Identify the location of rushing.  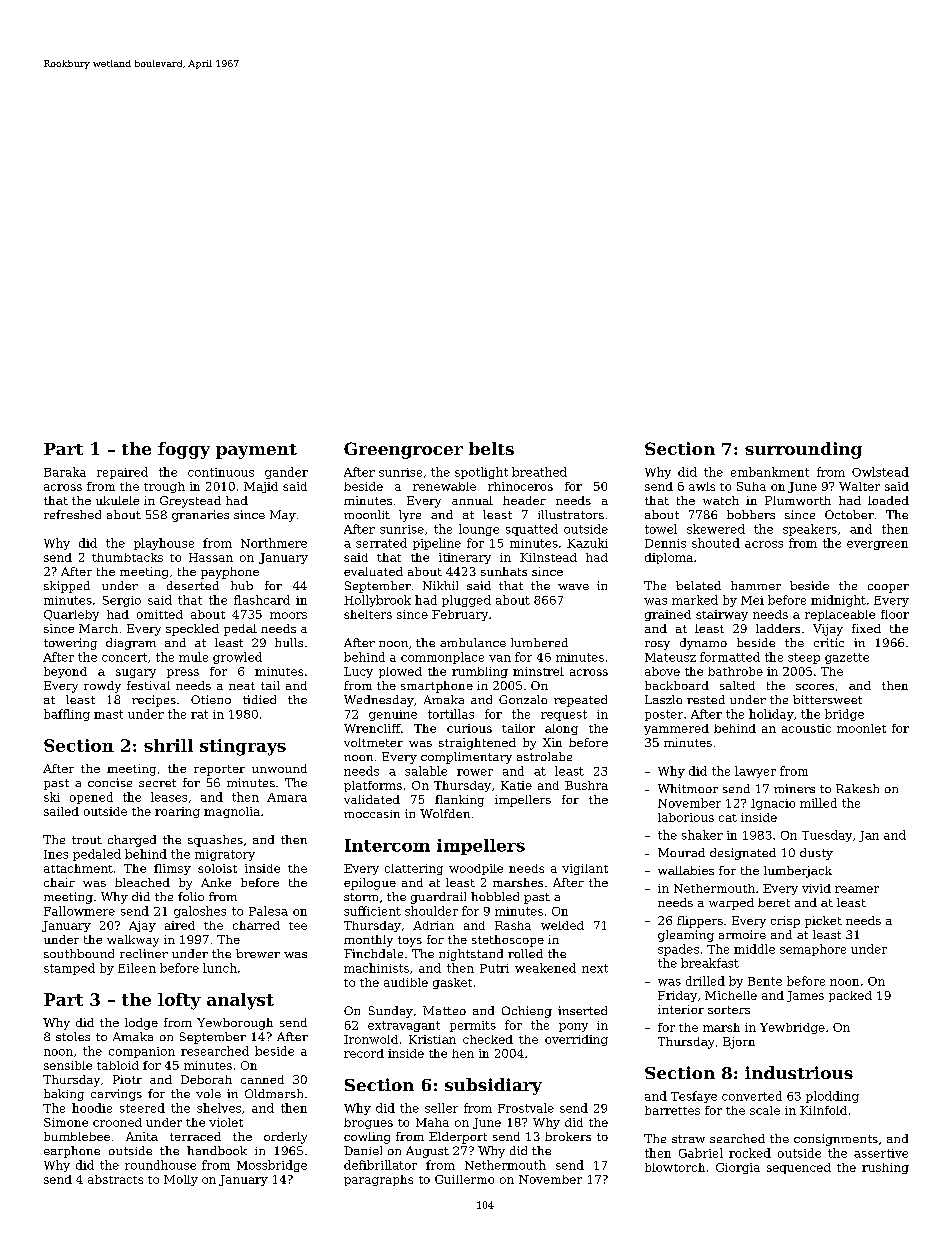
(885, 1168).
